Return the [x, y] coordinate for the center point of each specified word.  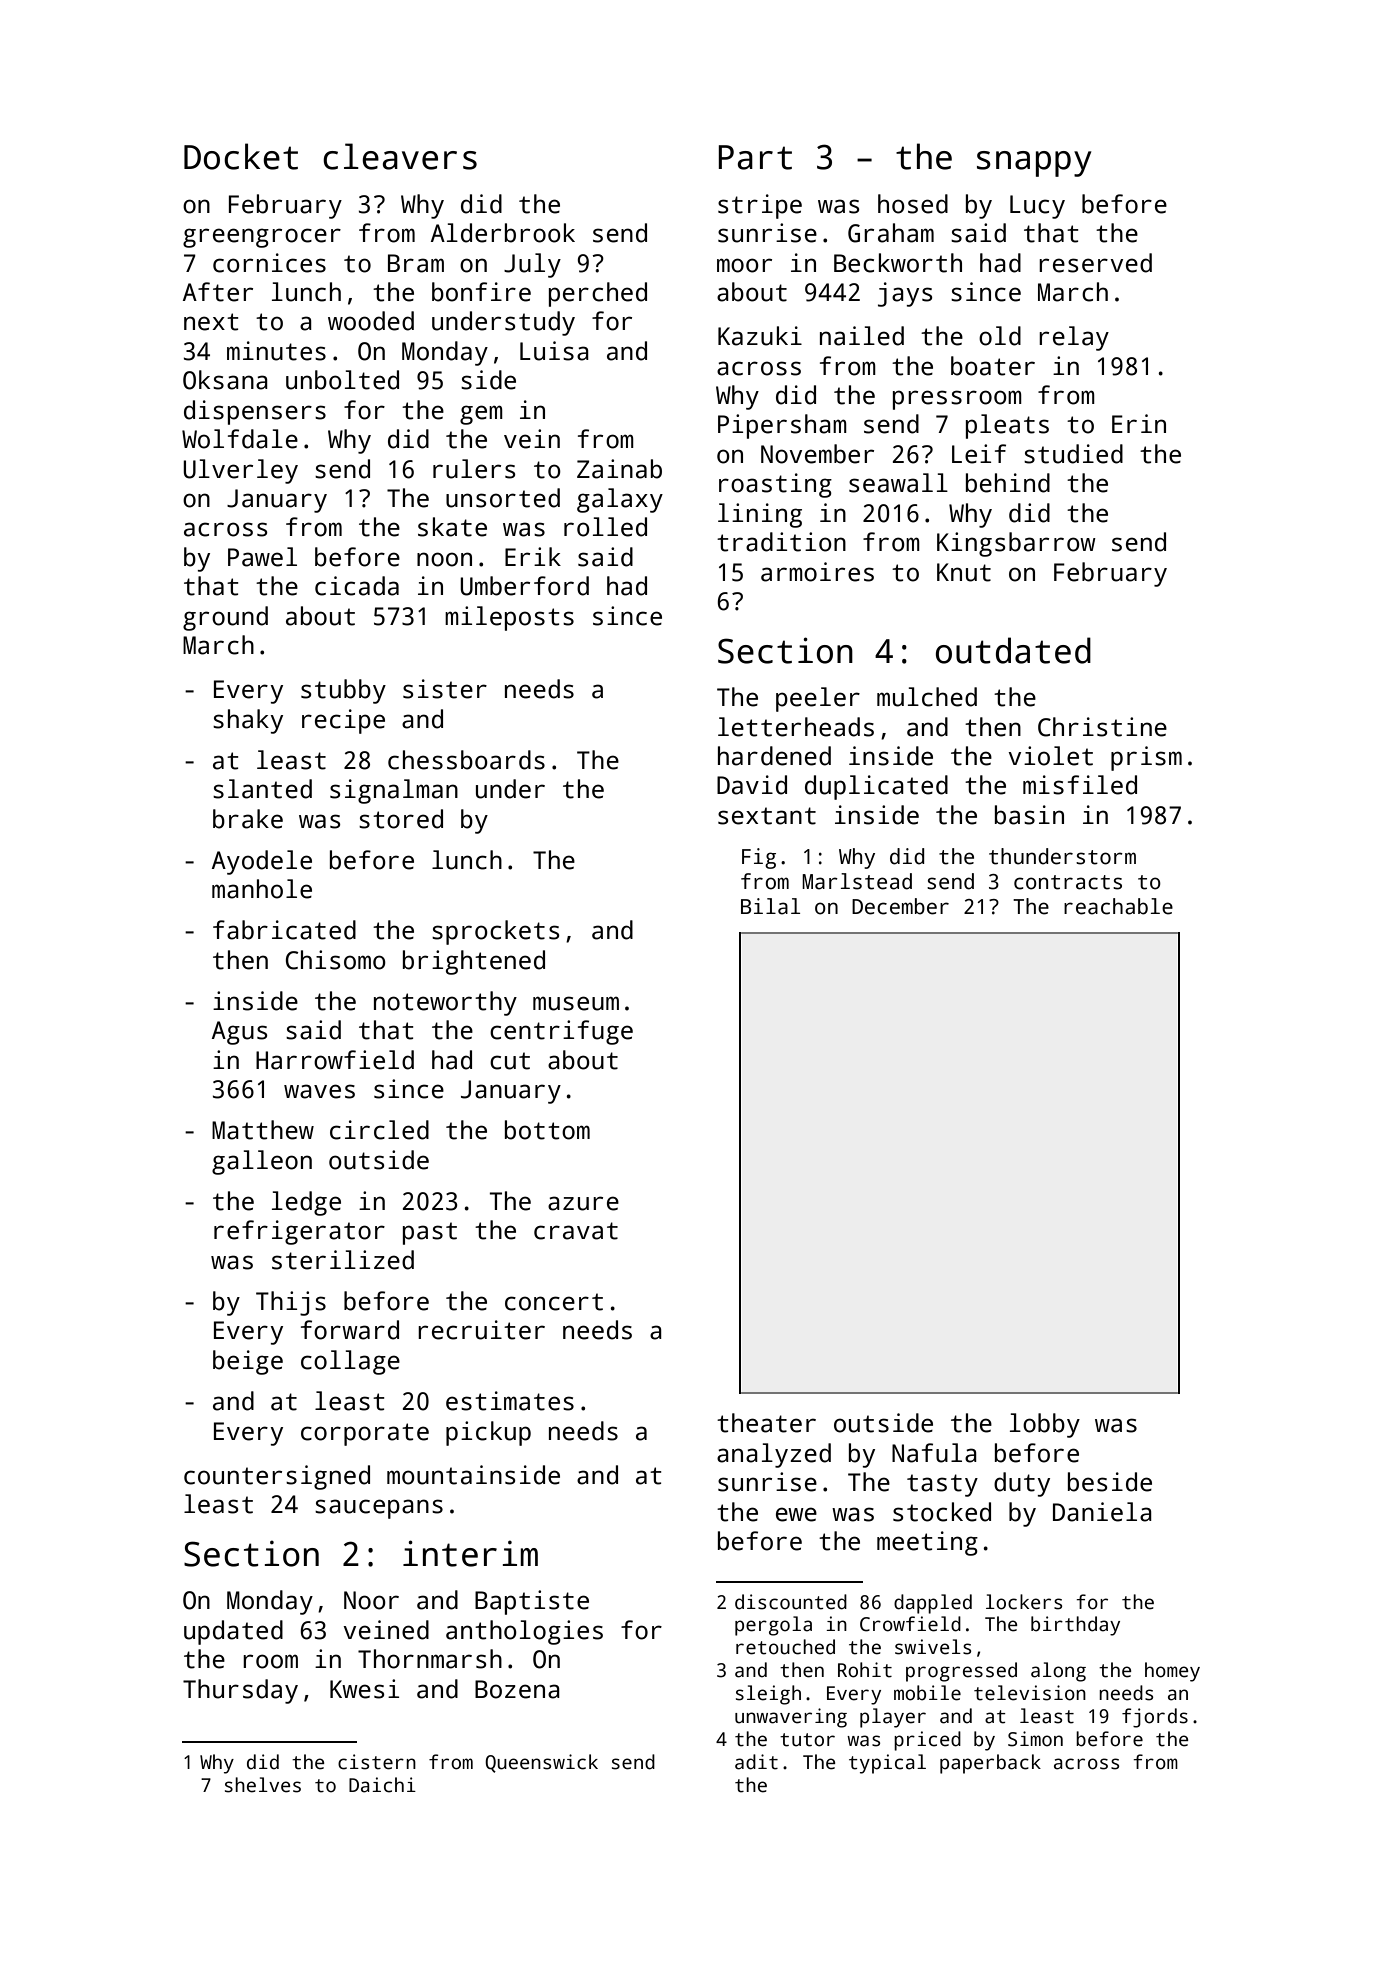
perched [598, 294]
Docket [241, 156]
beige [248, 1362]
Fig [759, 858]
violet [1050, 756]
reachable [1118, 906]
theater [766, 1423]
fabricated [284, 930]
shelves [263, 1785]
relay [1074, 338]
